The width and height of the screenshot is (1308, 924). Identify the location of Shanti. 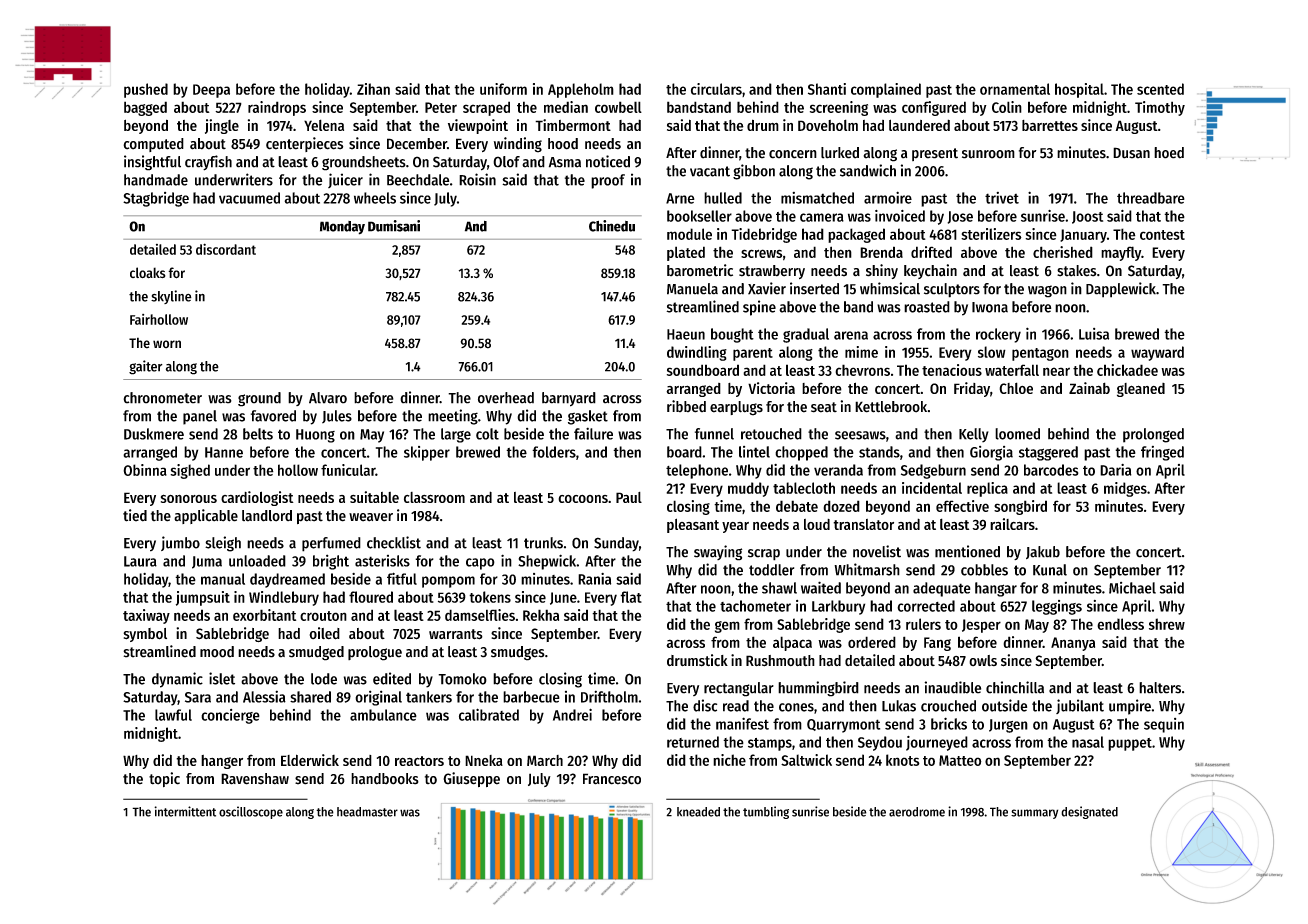
(827, 89).
